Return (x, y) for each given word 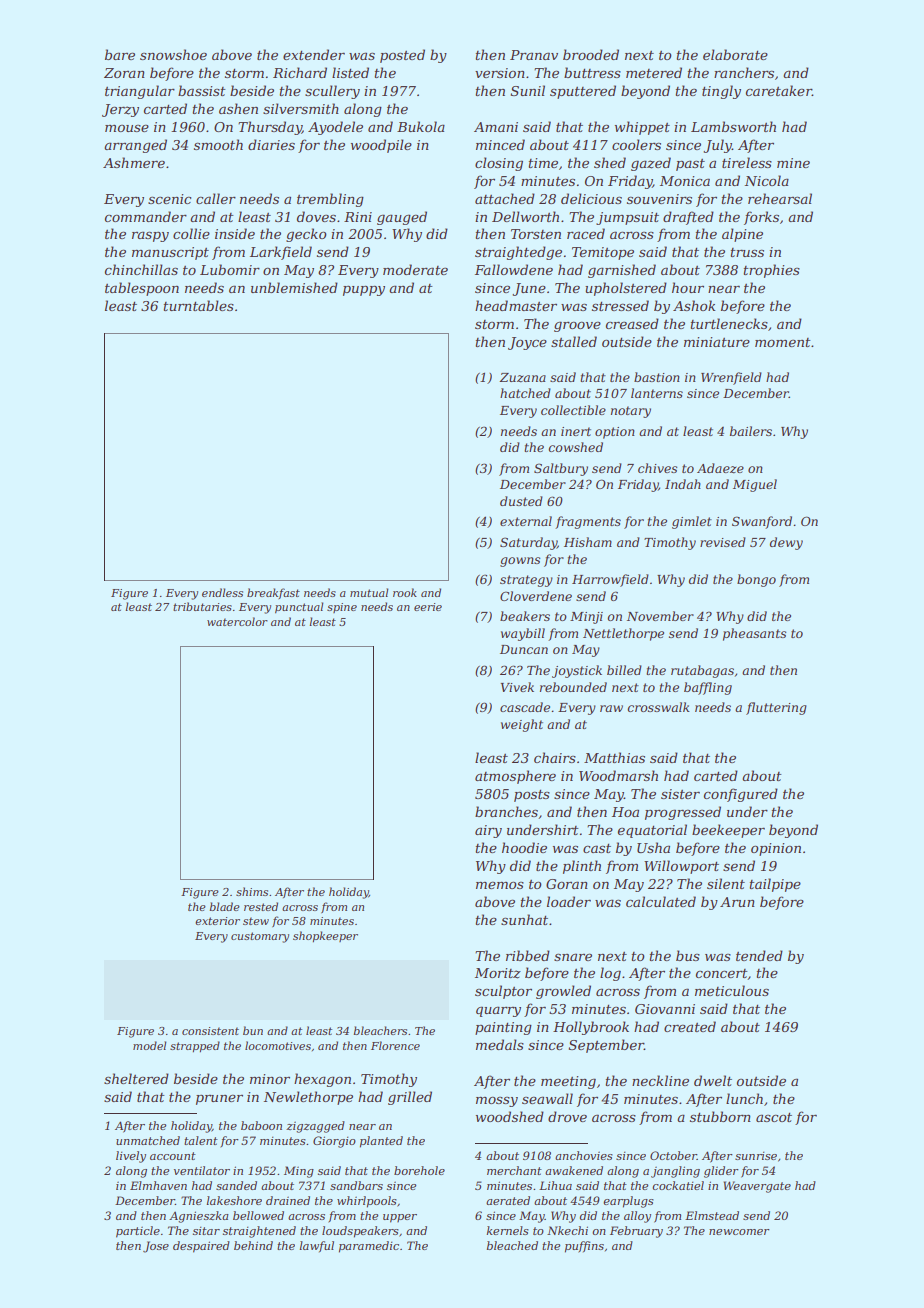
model (149, 1045)
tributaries (202, 606)
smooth (218, 144)
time (543, 163)
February (636, 1232)
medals (500, 1044)
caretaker (779, 90)
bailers (751, 431)
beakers (525, 616)
